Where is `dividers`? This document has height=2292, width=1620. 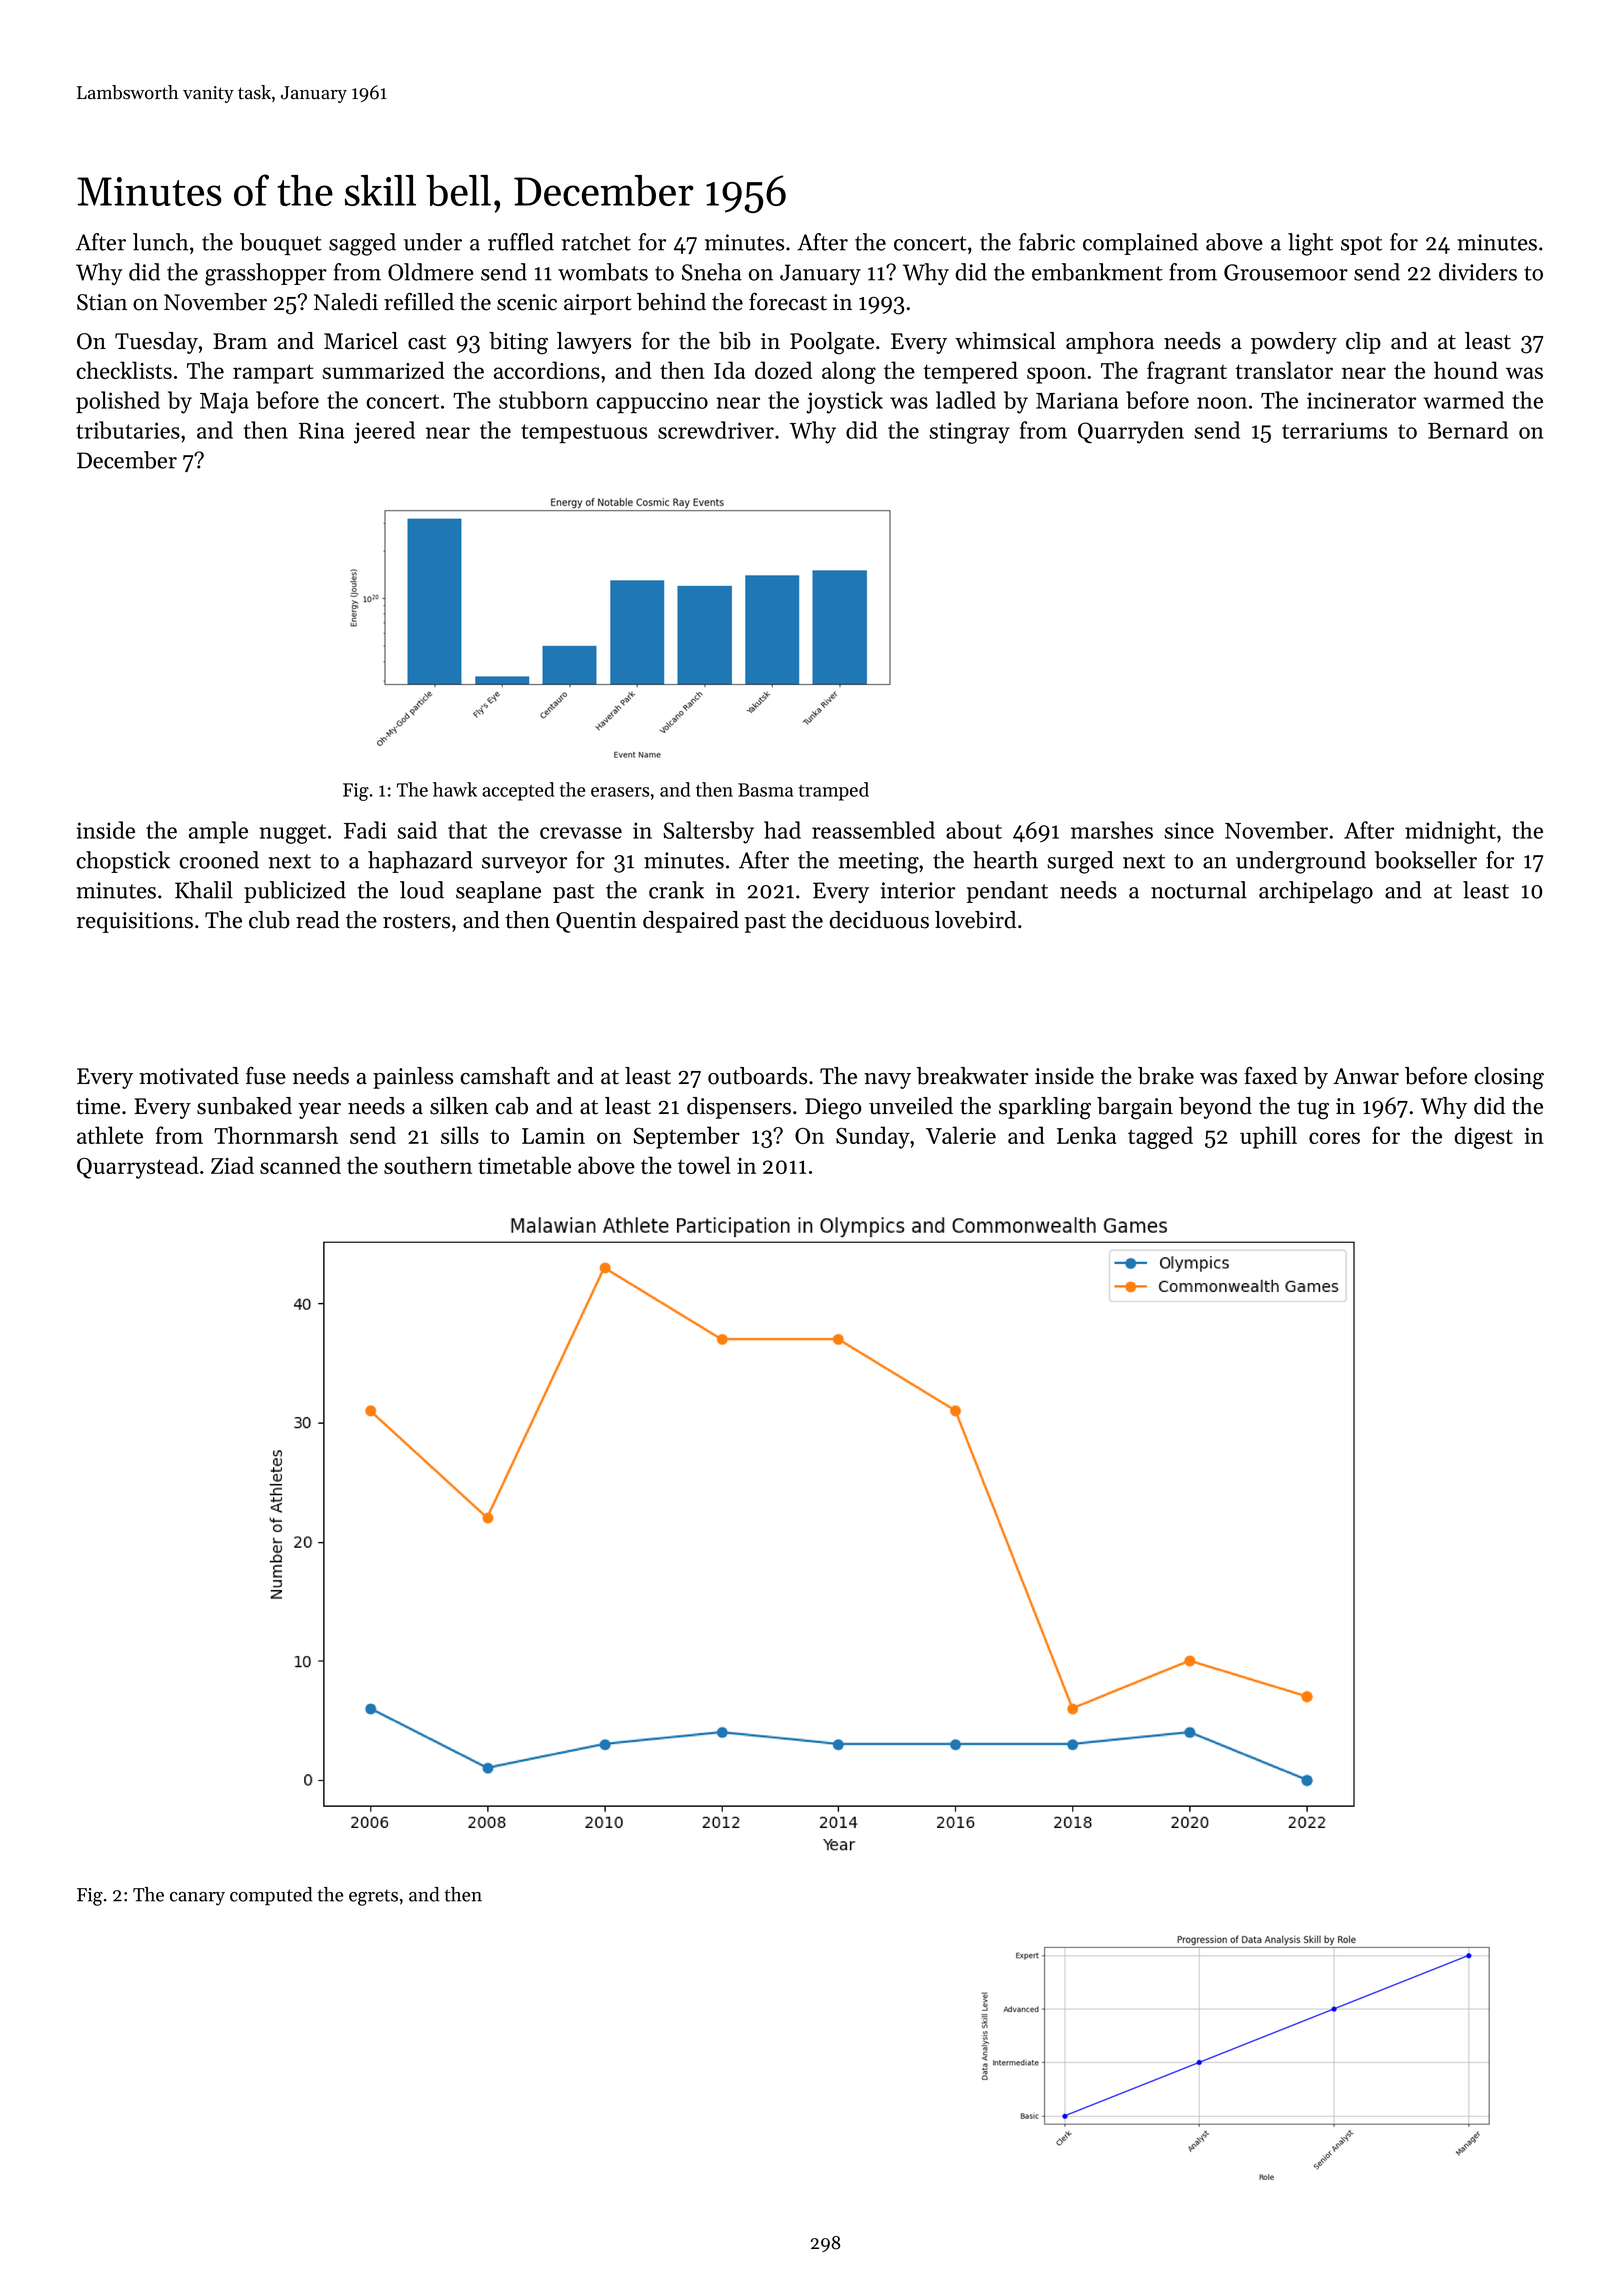
dividers is located at coordinates (1478, 272).
